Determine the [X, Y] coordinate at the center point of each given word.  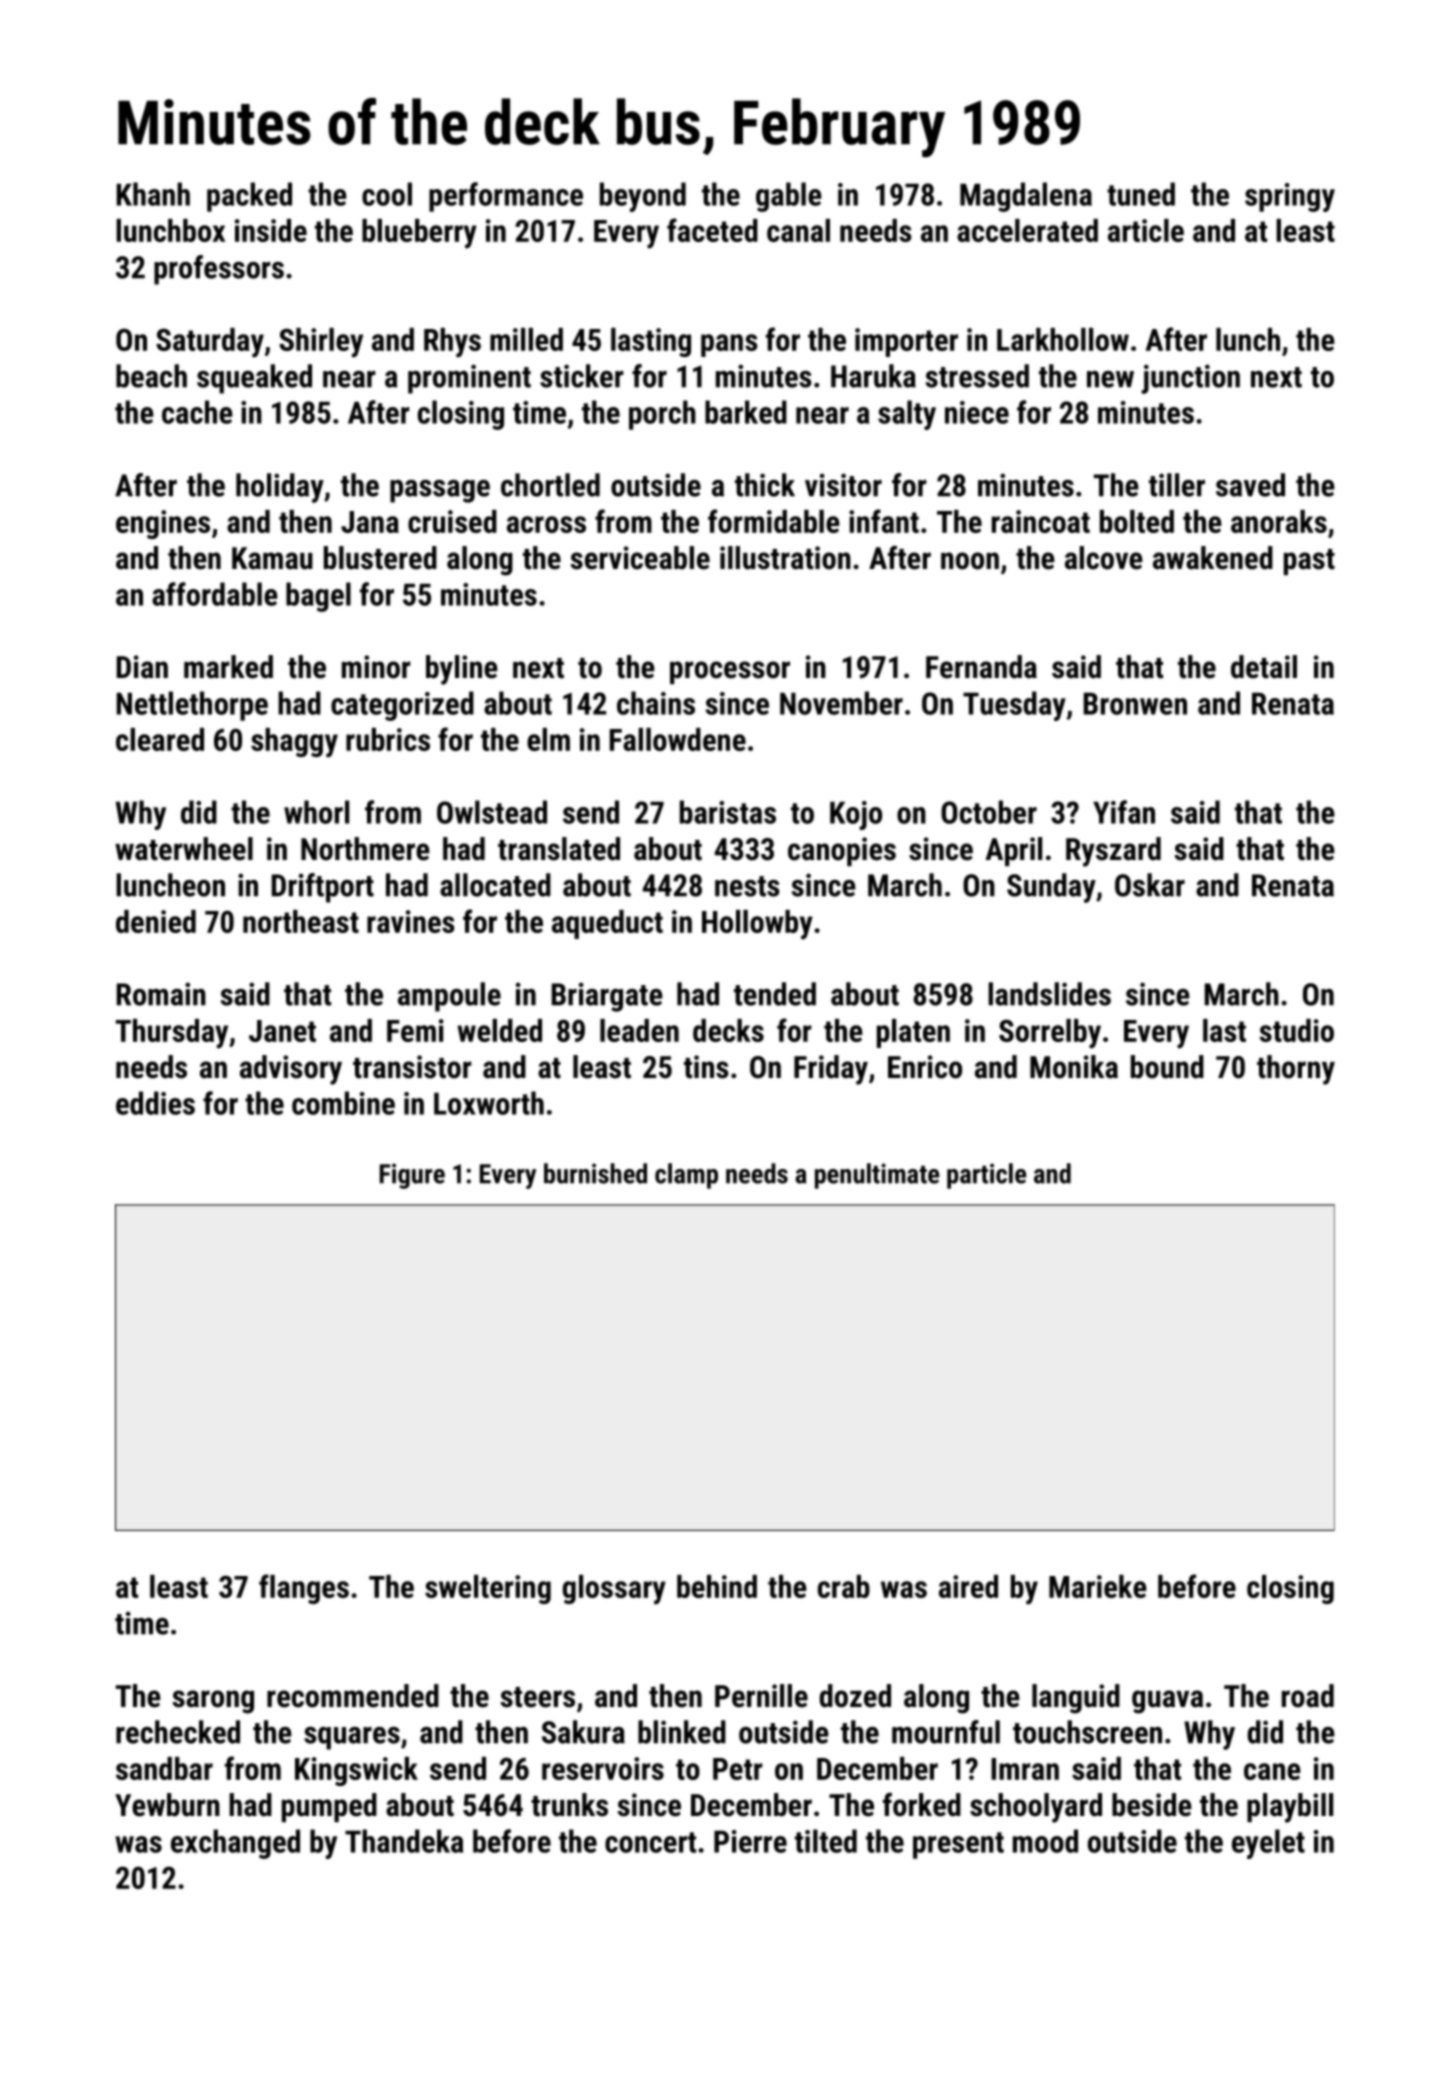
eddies [155, 1103]
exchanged [235, 1844]
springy [1290, 197]
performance [506, 197]
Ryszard [1113, 852]
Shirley [321, 343]
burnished [595, 1173]
